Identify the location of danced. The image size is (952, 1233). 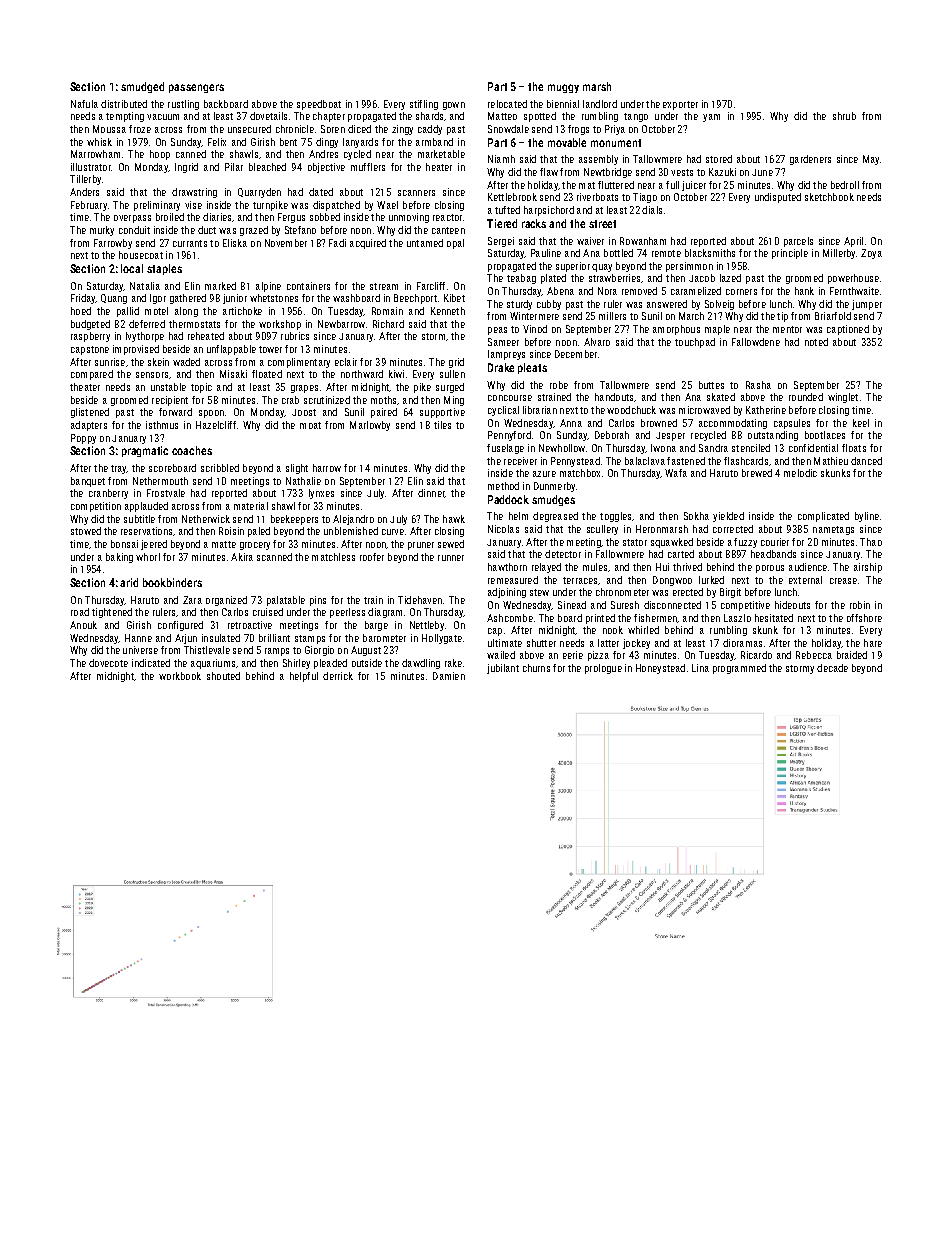
(866, 461).
